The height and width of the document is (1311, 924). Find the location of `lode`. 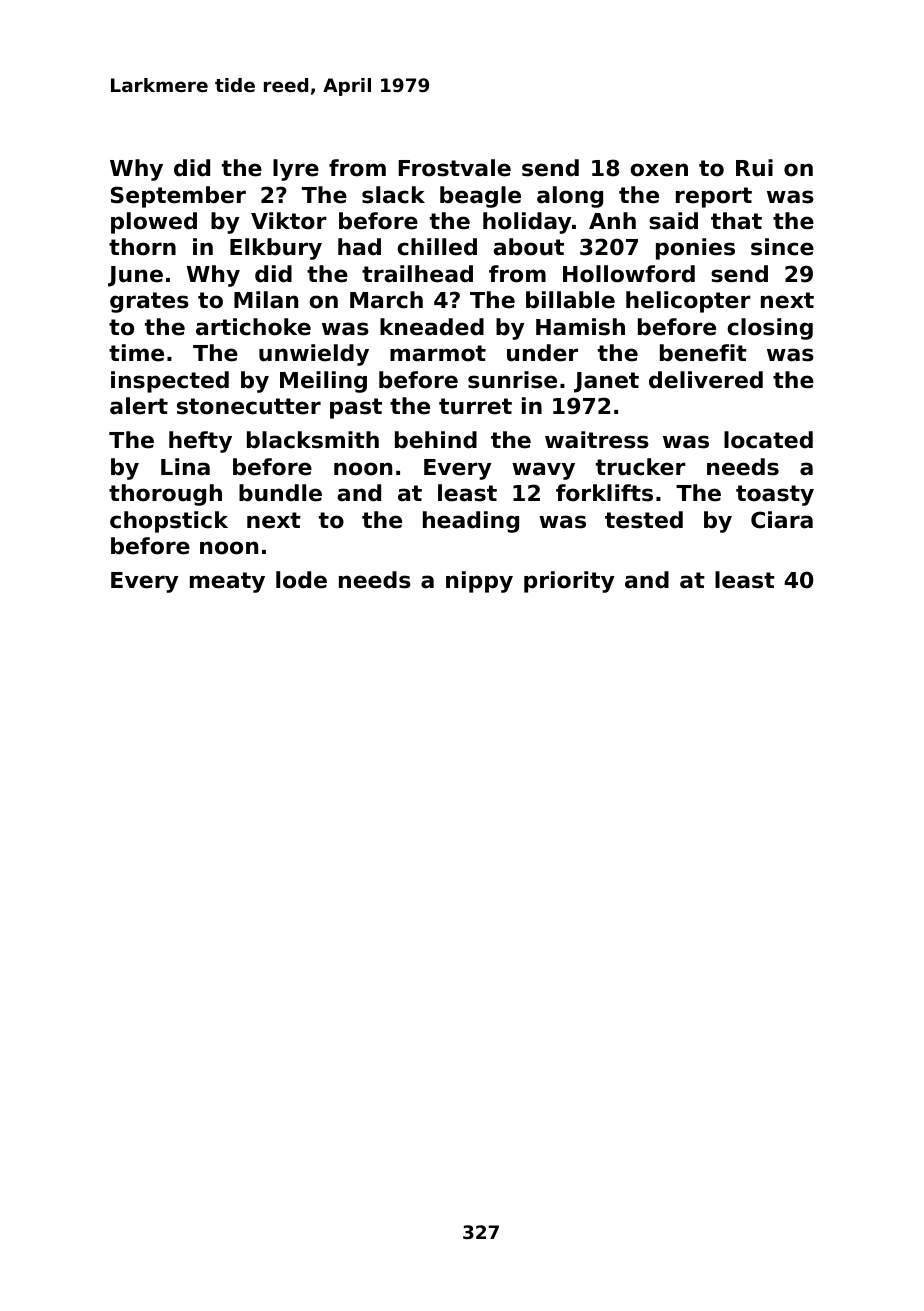

lode is located at coordinates (301, 580).
